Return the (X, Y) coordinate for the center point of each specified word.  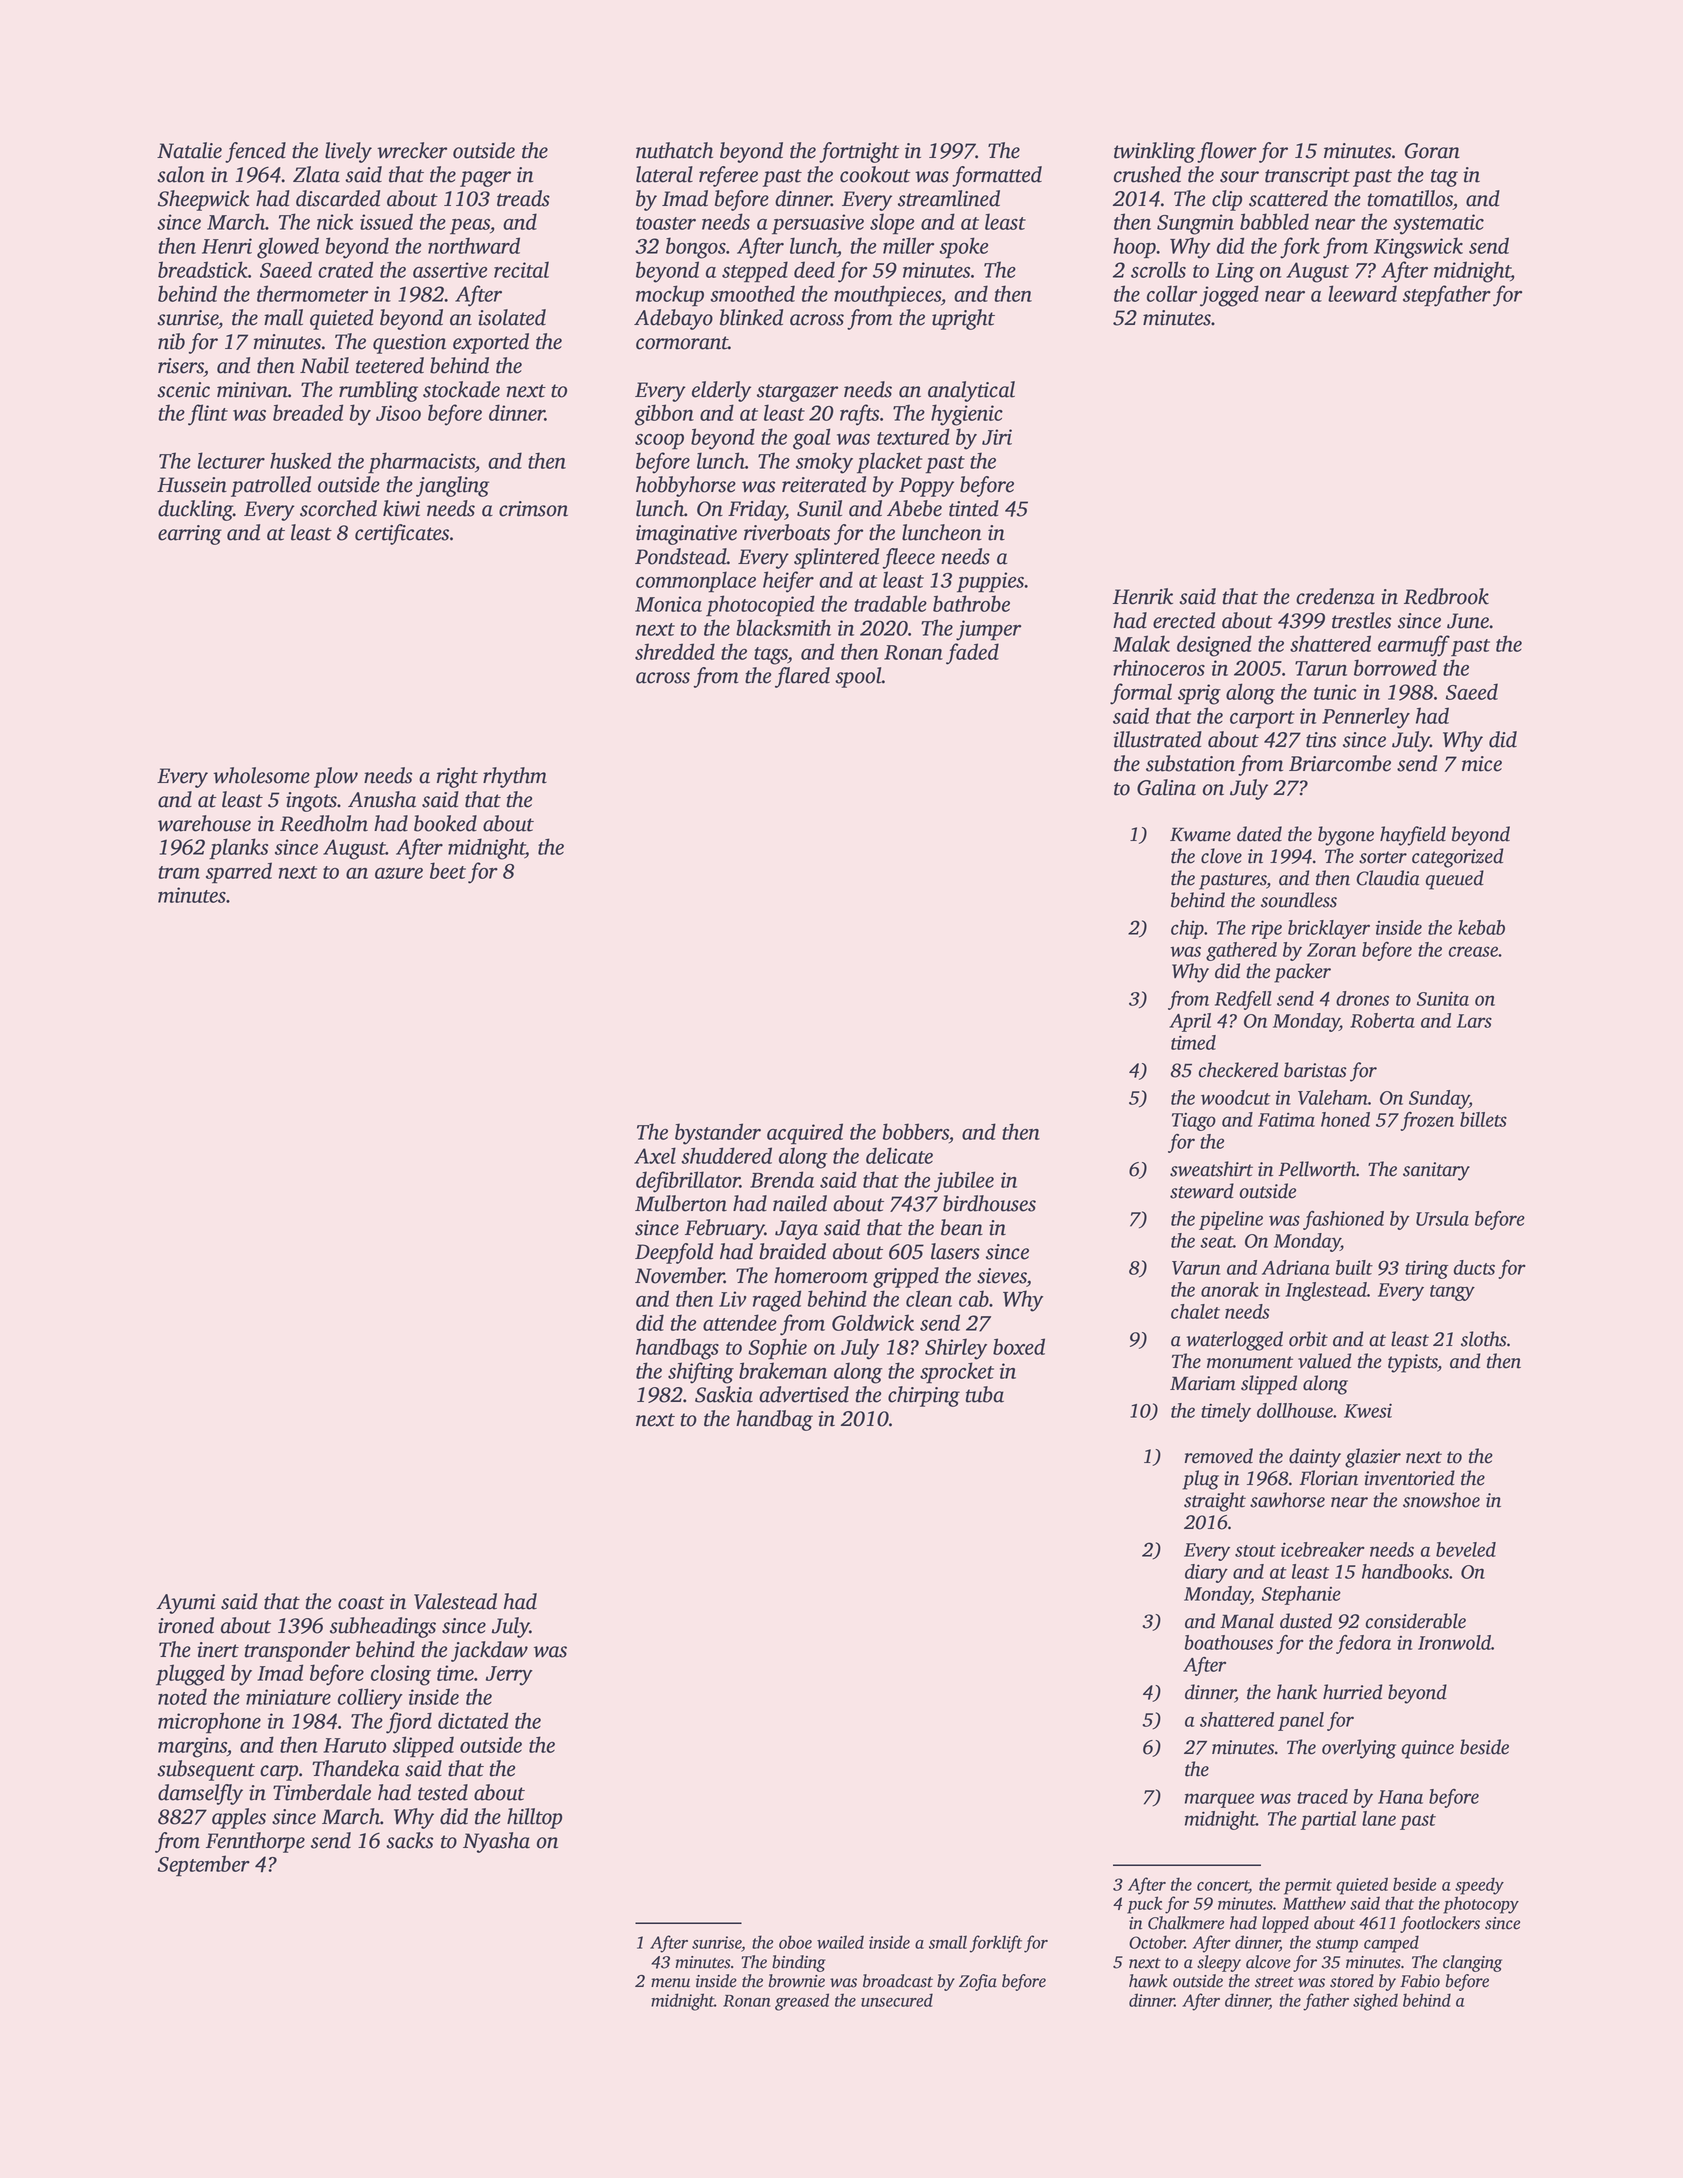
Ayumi (185, 1604)
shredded (675, 651)
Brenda (782, 1179)
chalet (1195, 1311)
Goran (1432, 151)
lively (348, 152)
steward (1202, 1191)
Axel (655, 1155)
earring (190, 535)
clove (1221, 856)
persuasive (818, 224)
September (204, 1866)
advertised (804, 1394)
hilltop (534, 1818)
